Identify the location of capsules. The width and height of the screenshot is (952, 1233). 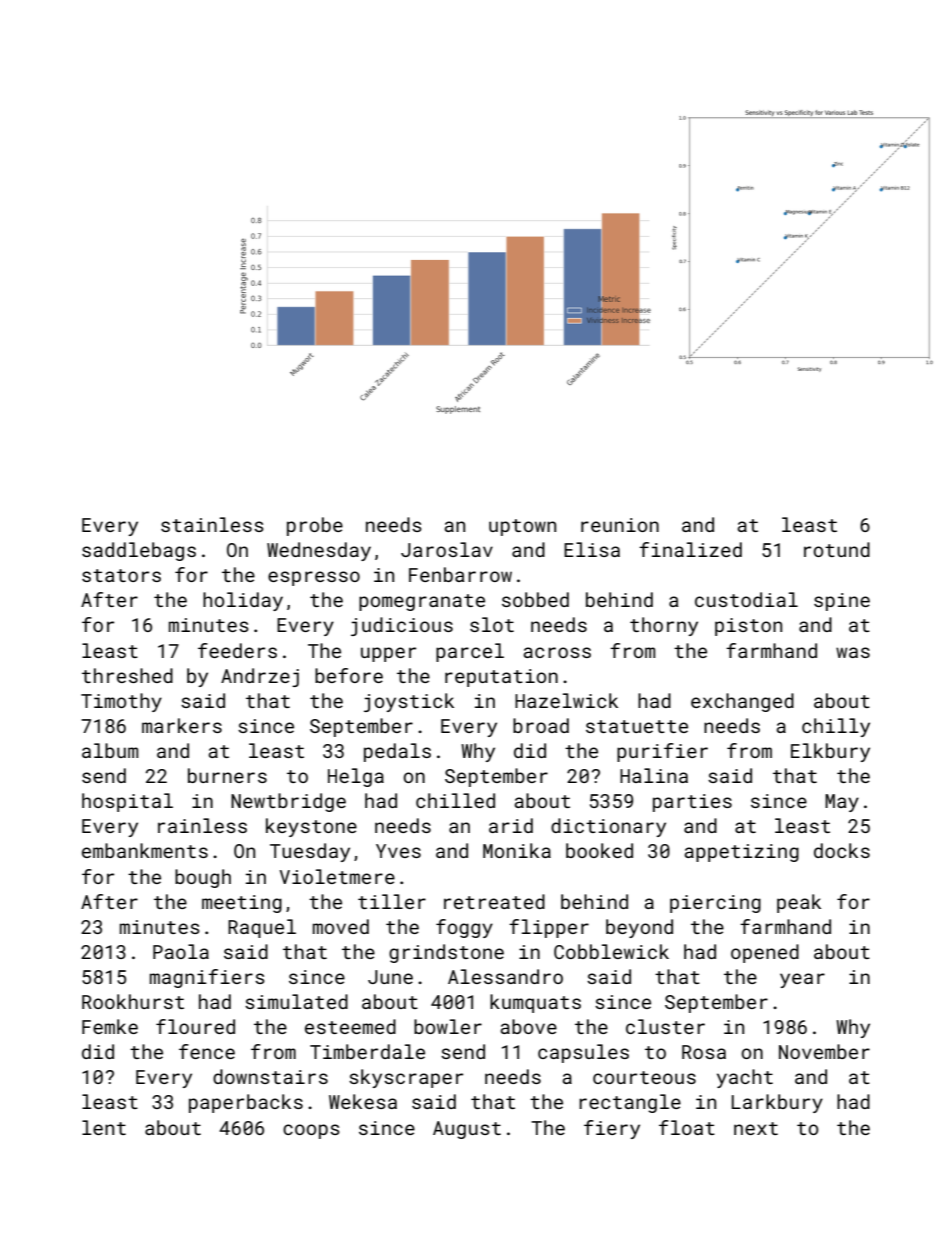
(583, 1053).
